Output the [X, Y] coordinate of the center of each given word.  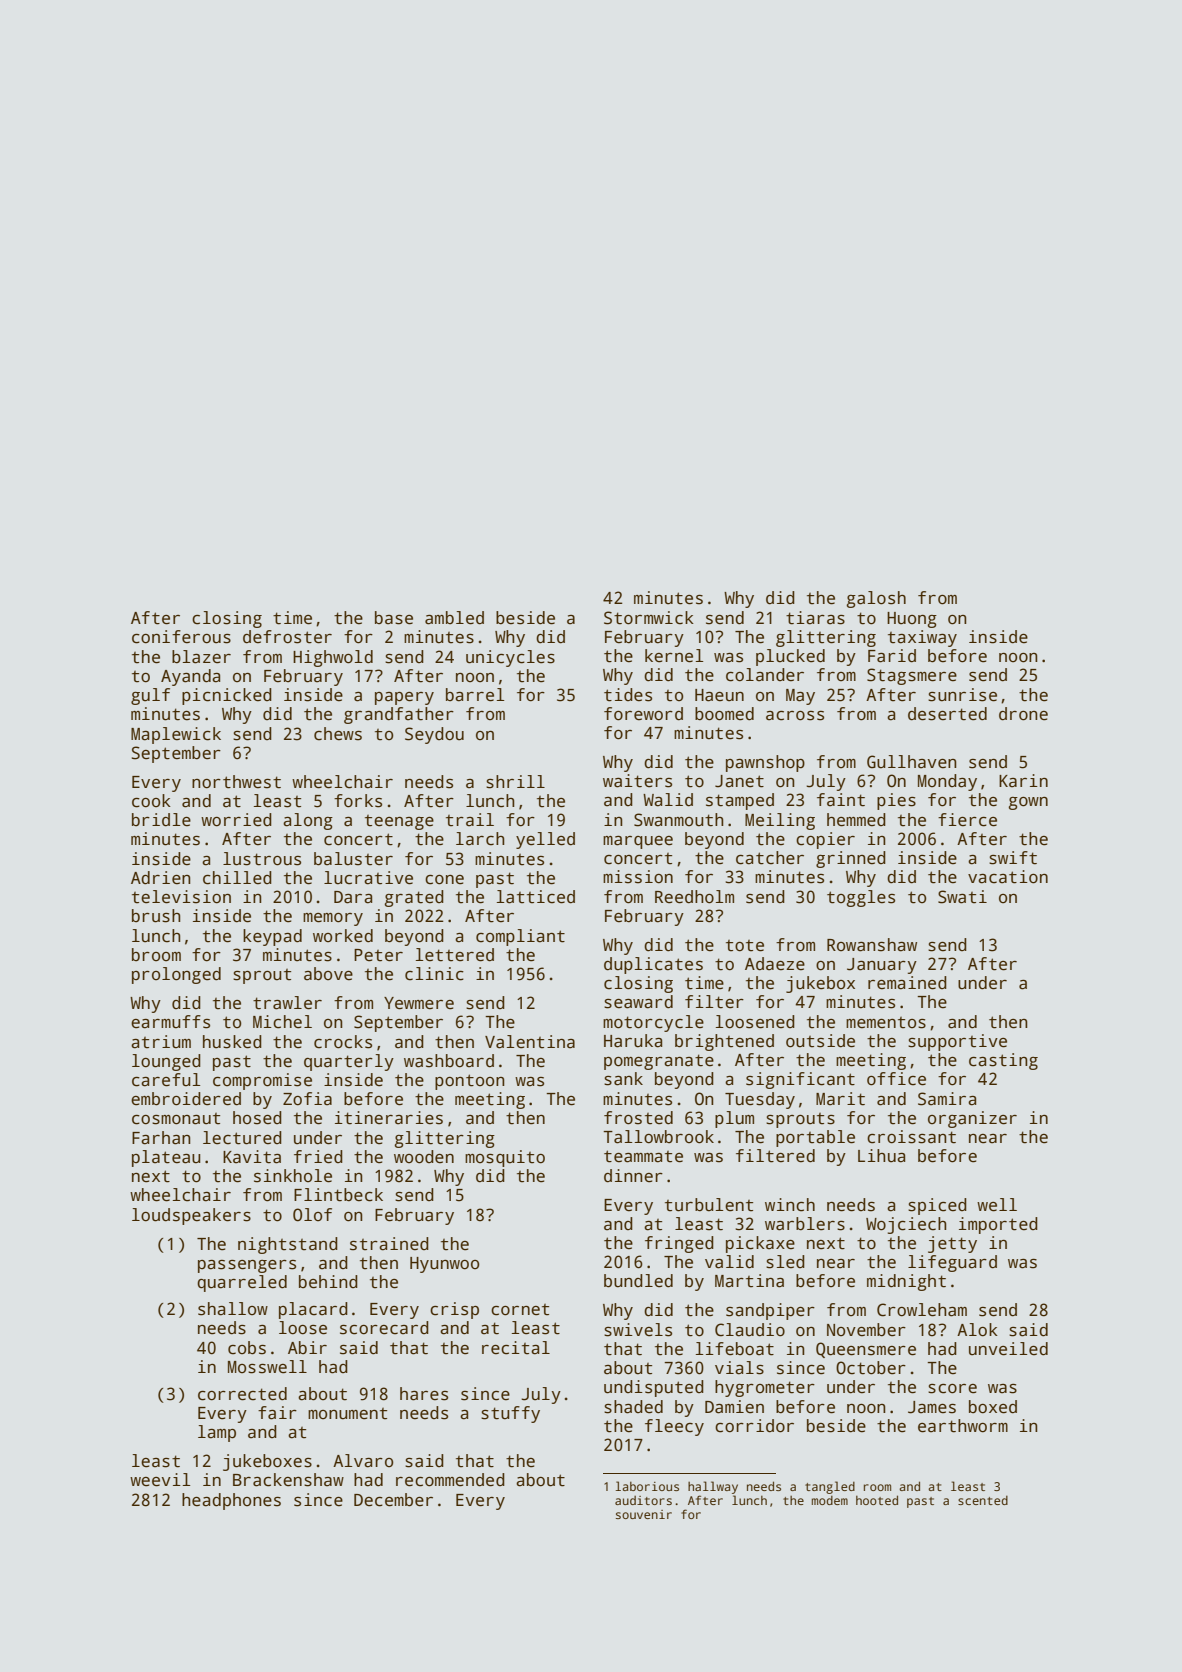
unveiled [1008, 1349]
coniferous [181, 637]
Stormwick [649, 618]
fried [318, 1157]
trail [470, 820]
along [308, 821]
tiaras [815, 618]
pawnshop [765, 763]
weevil [160, 1480]
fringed [679, 1244]
